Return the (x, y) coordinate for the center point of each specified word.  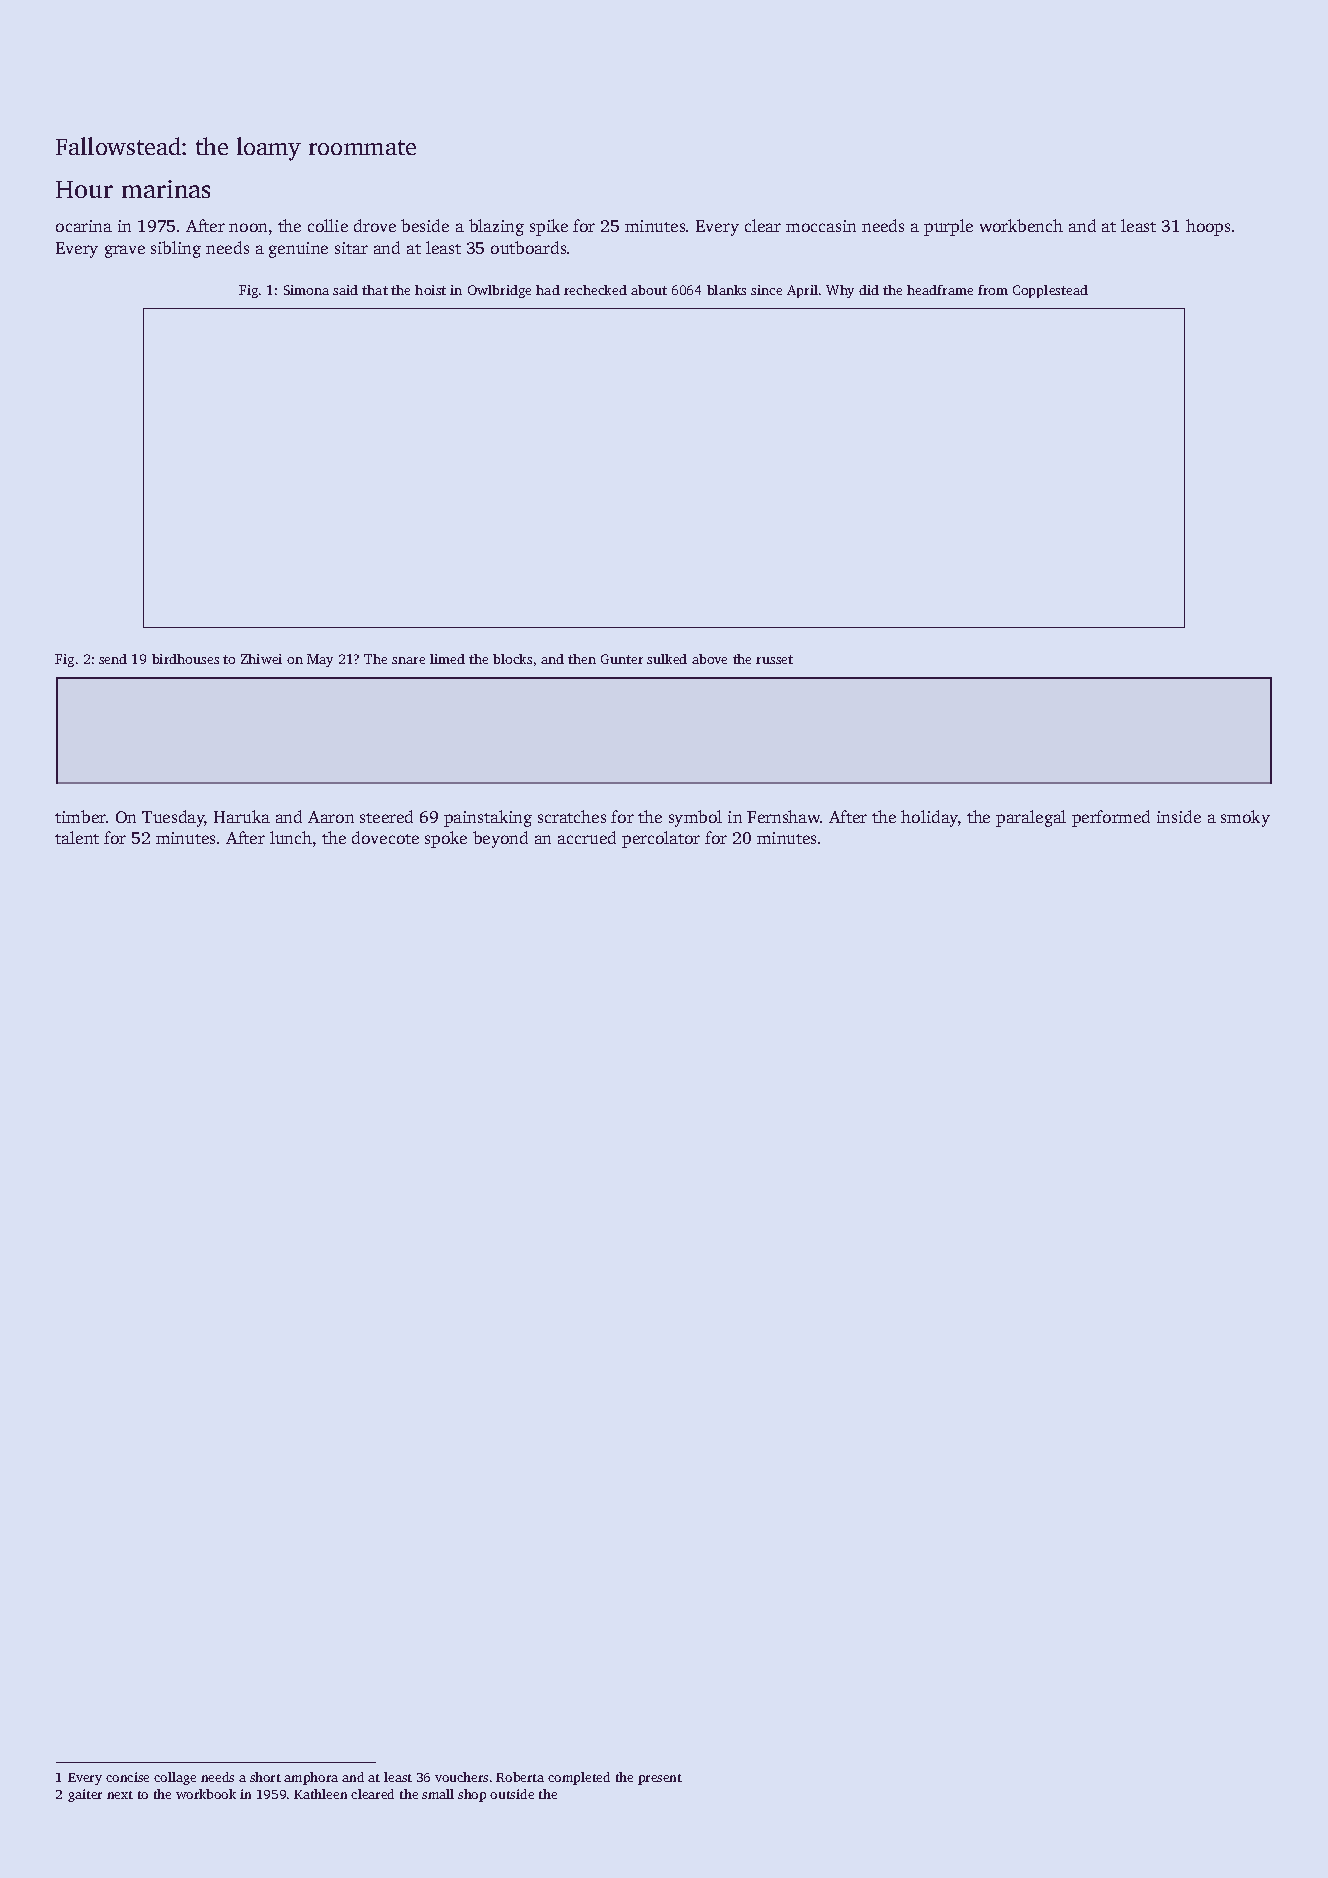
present (660, 1779)
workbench (1021, 225)
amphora (311, 1778)
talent (77, 837)
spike (549, 227)
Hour (84, 189)
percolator (661, 839)
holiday (929, 818)
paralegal (1031, 818)
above (709, 659)
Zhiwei (261, 659)
